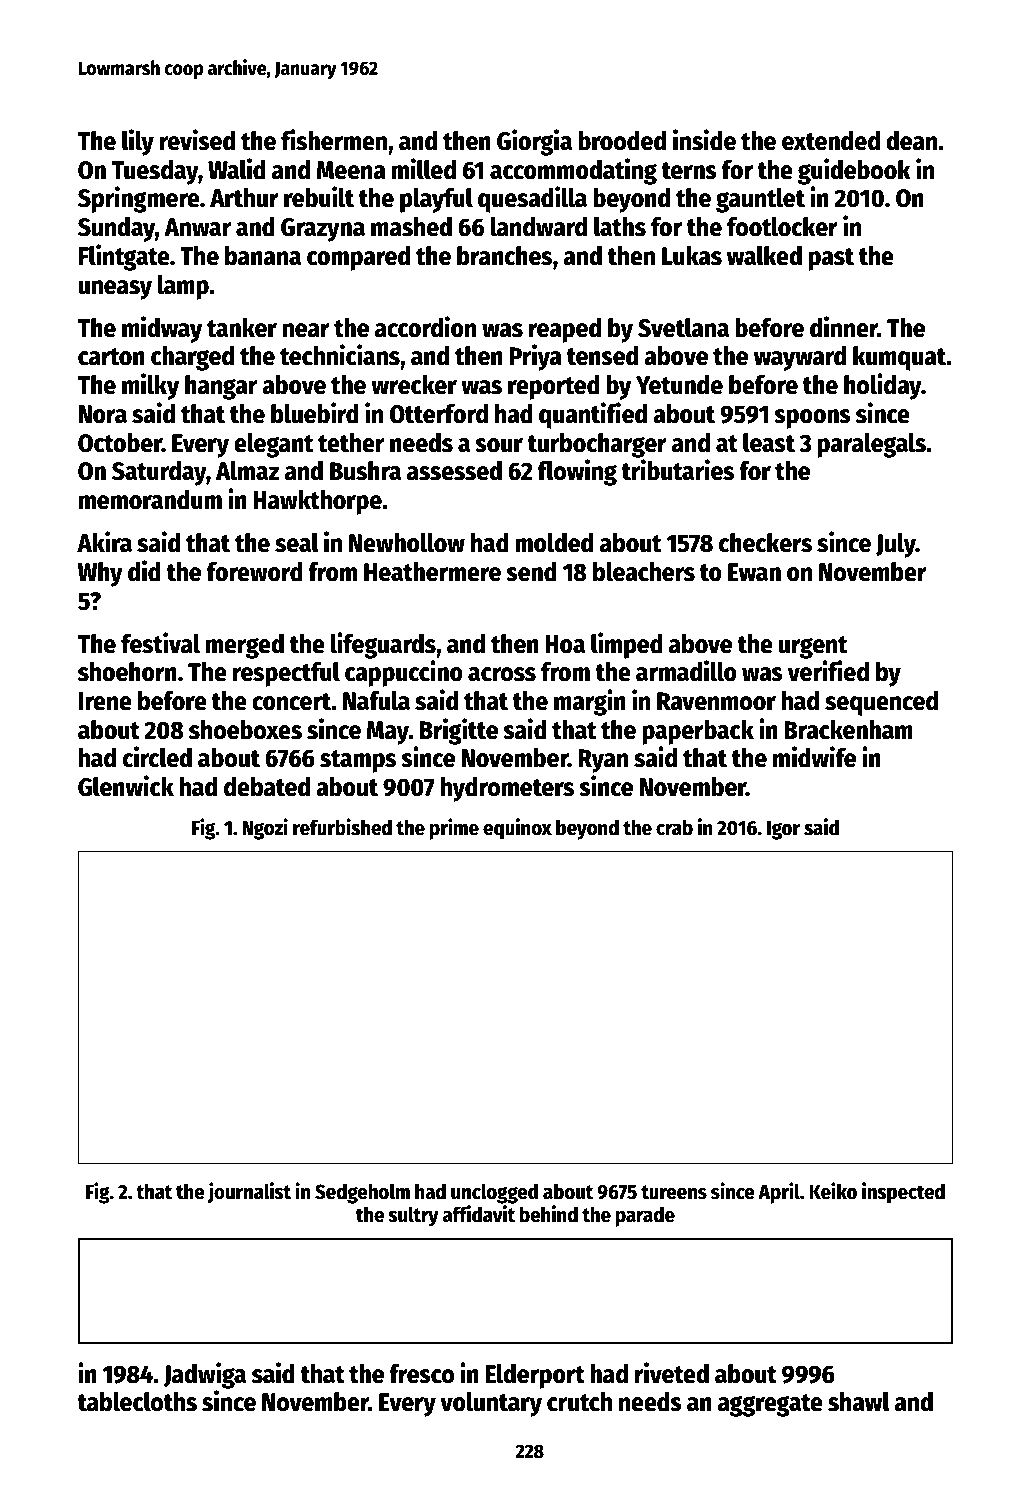 Image resolution: width=1031 pixels, height=1494 pixels. Describe the element at coordinates (779, 1193) in the screenshot. I see `April` at that location.
